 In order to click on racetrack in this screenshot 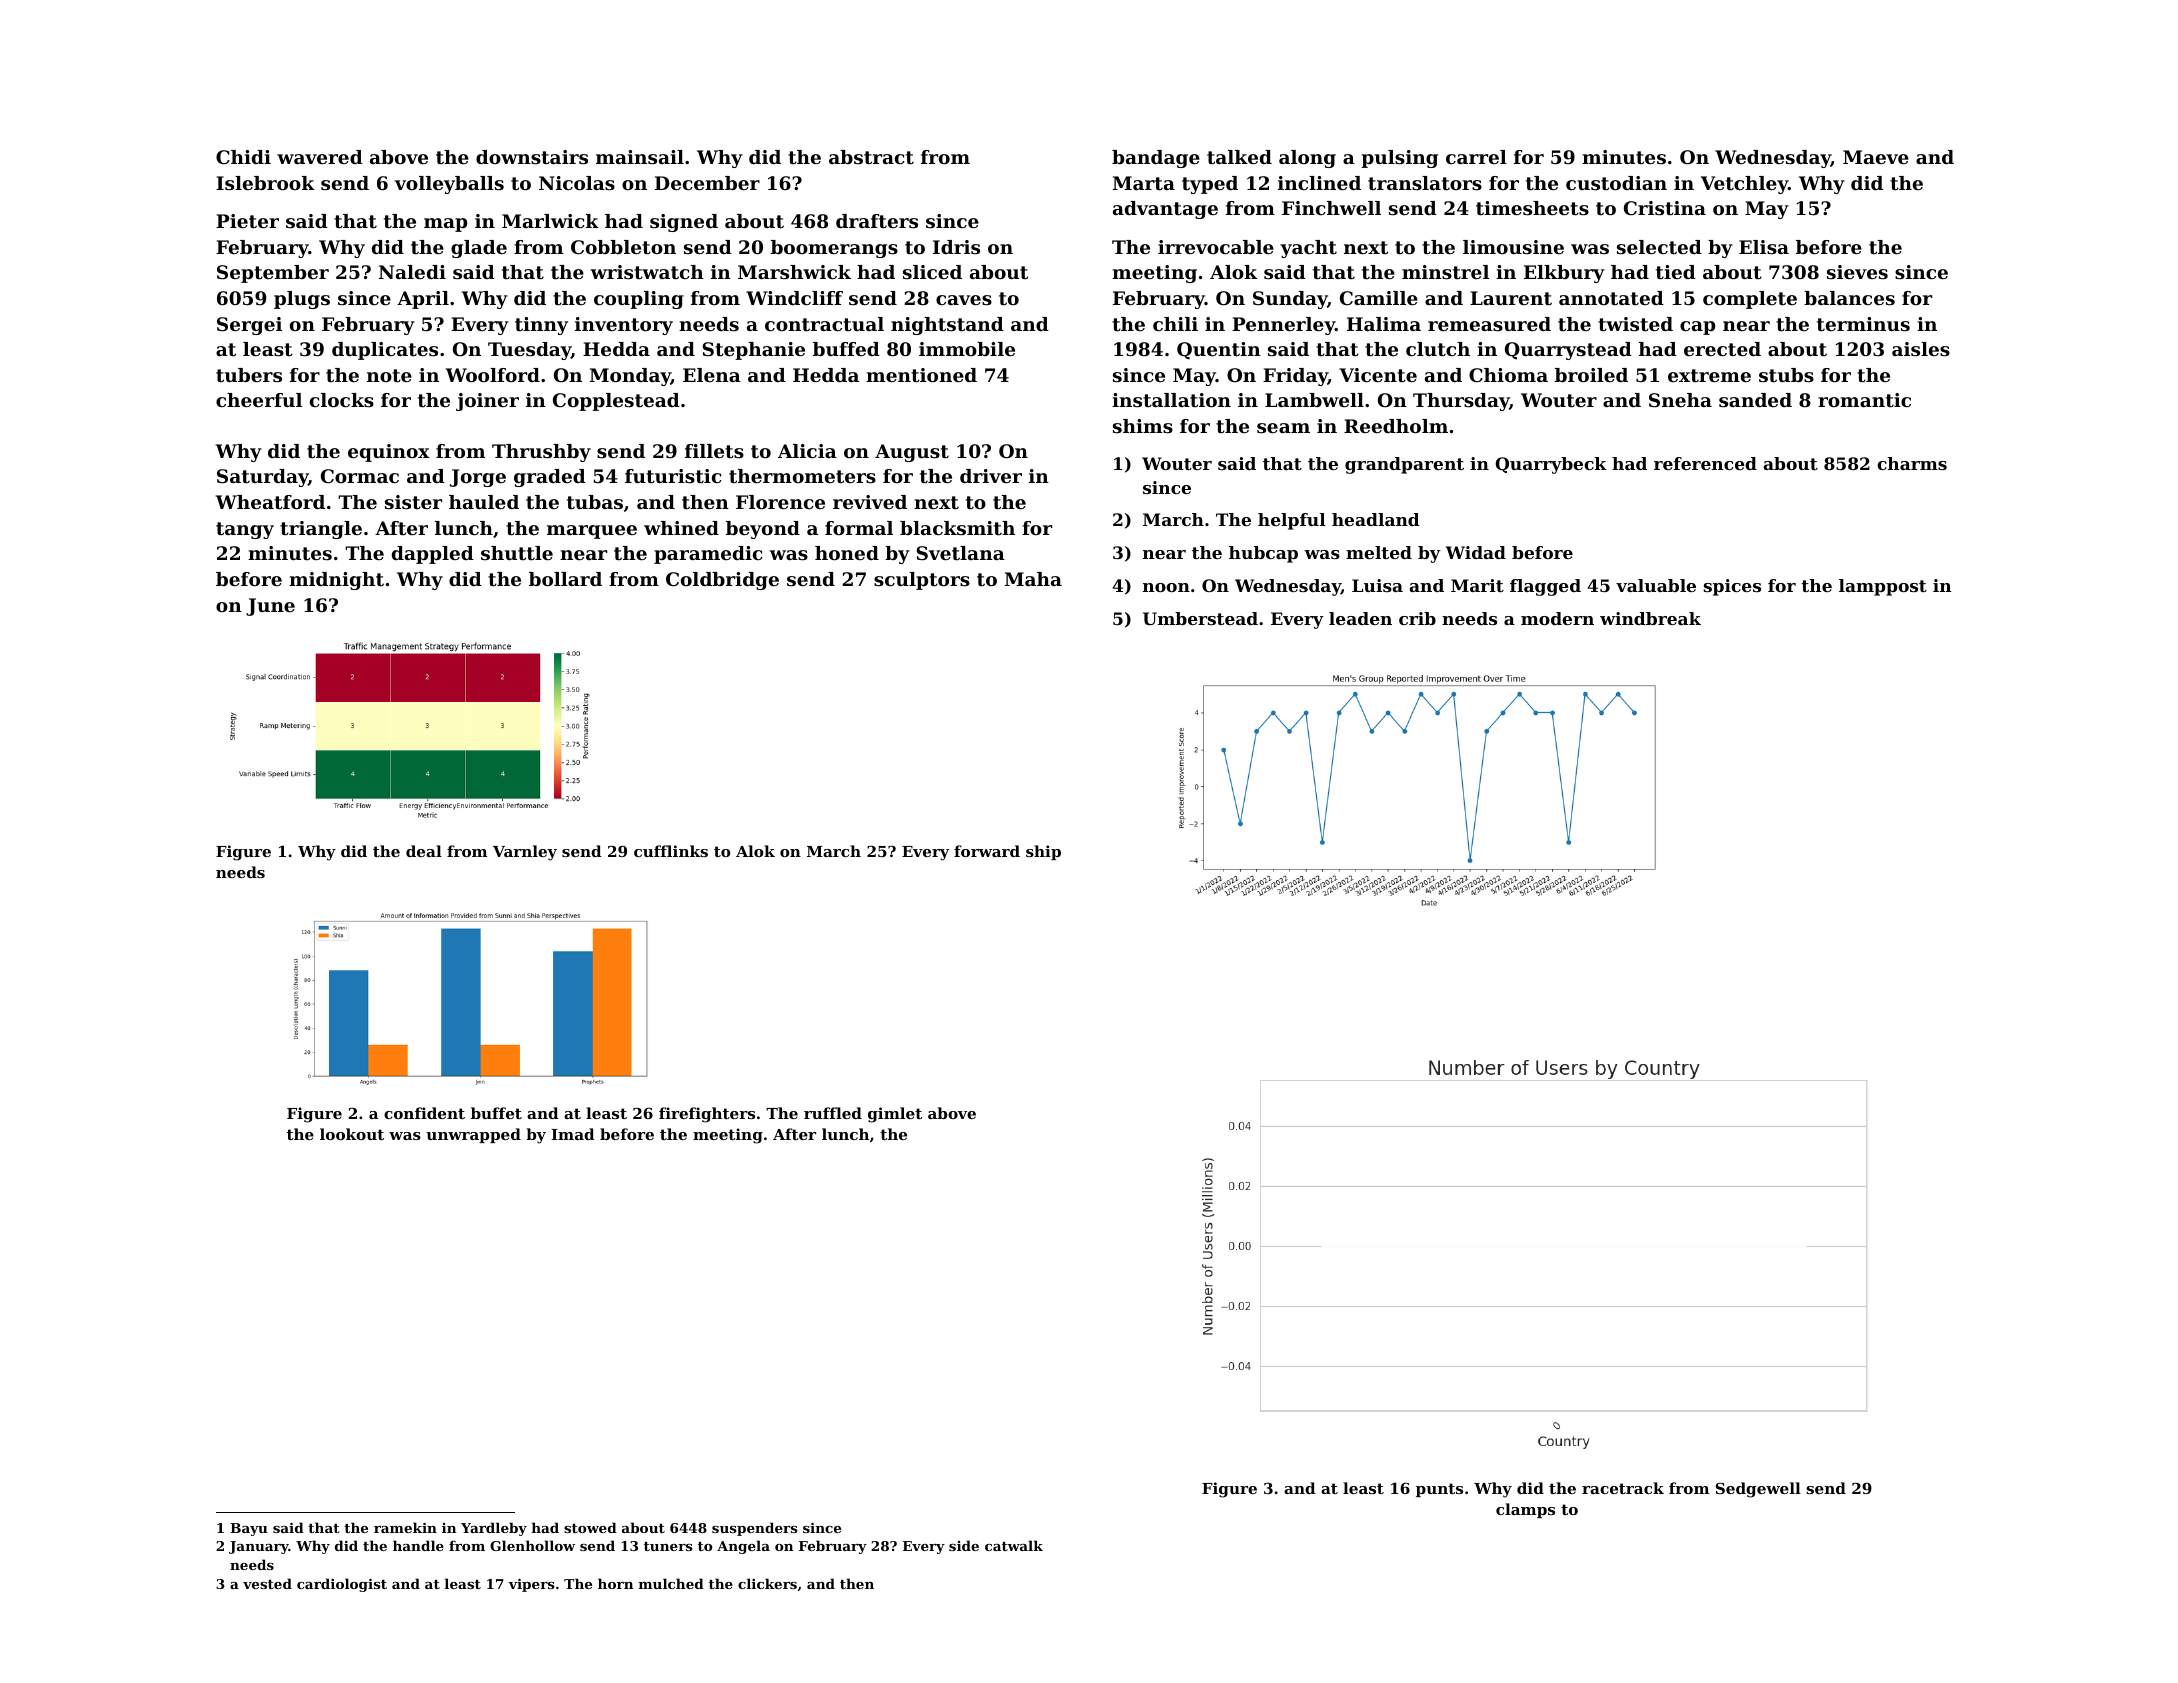, I will do `click(1623, 1488)`.
